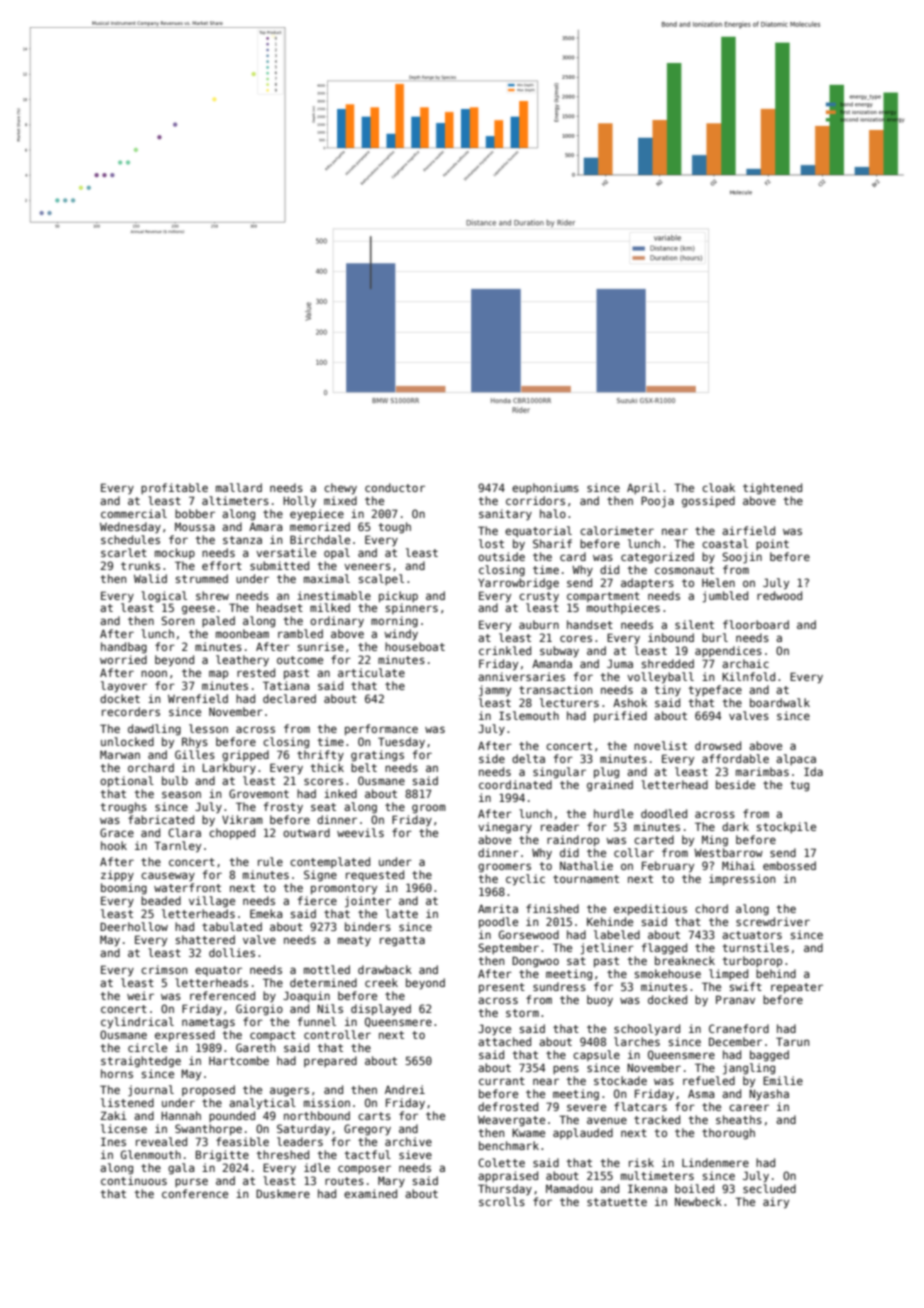 The image size is (924, 1308). I want to click on flagged, so click(664, 949).
